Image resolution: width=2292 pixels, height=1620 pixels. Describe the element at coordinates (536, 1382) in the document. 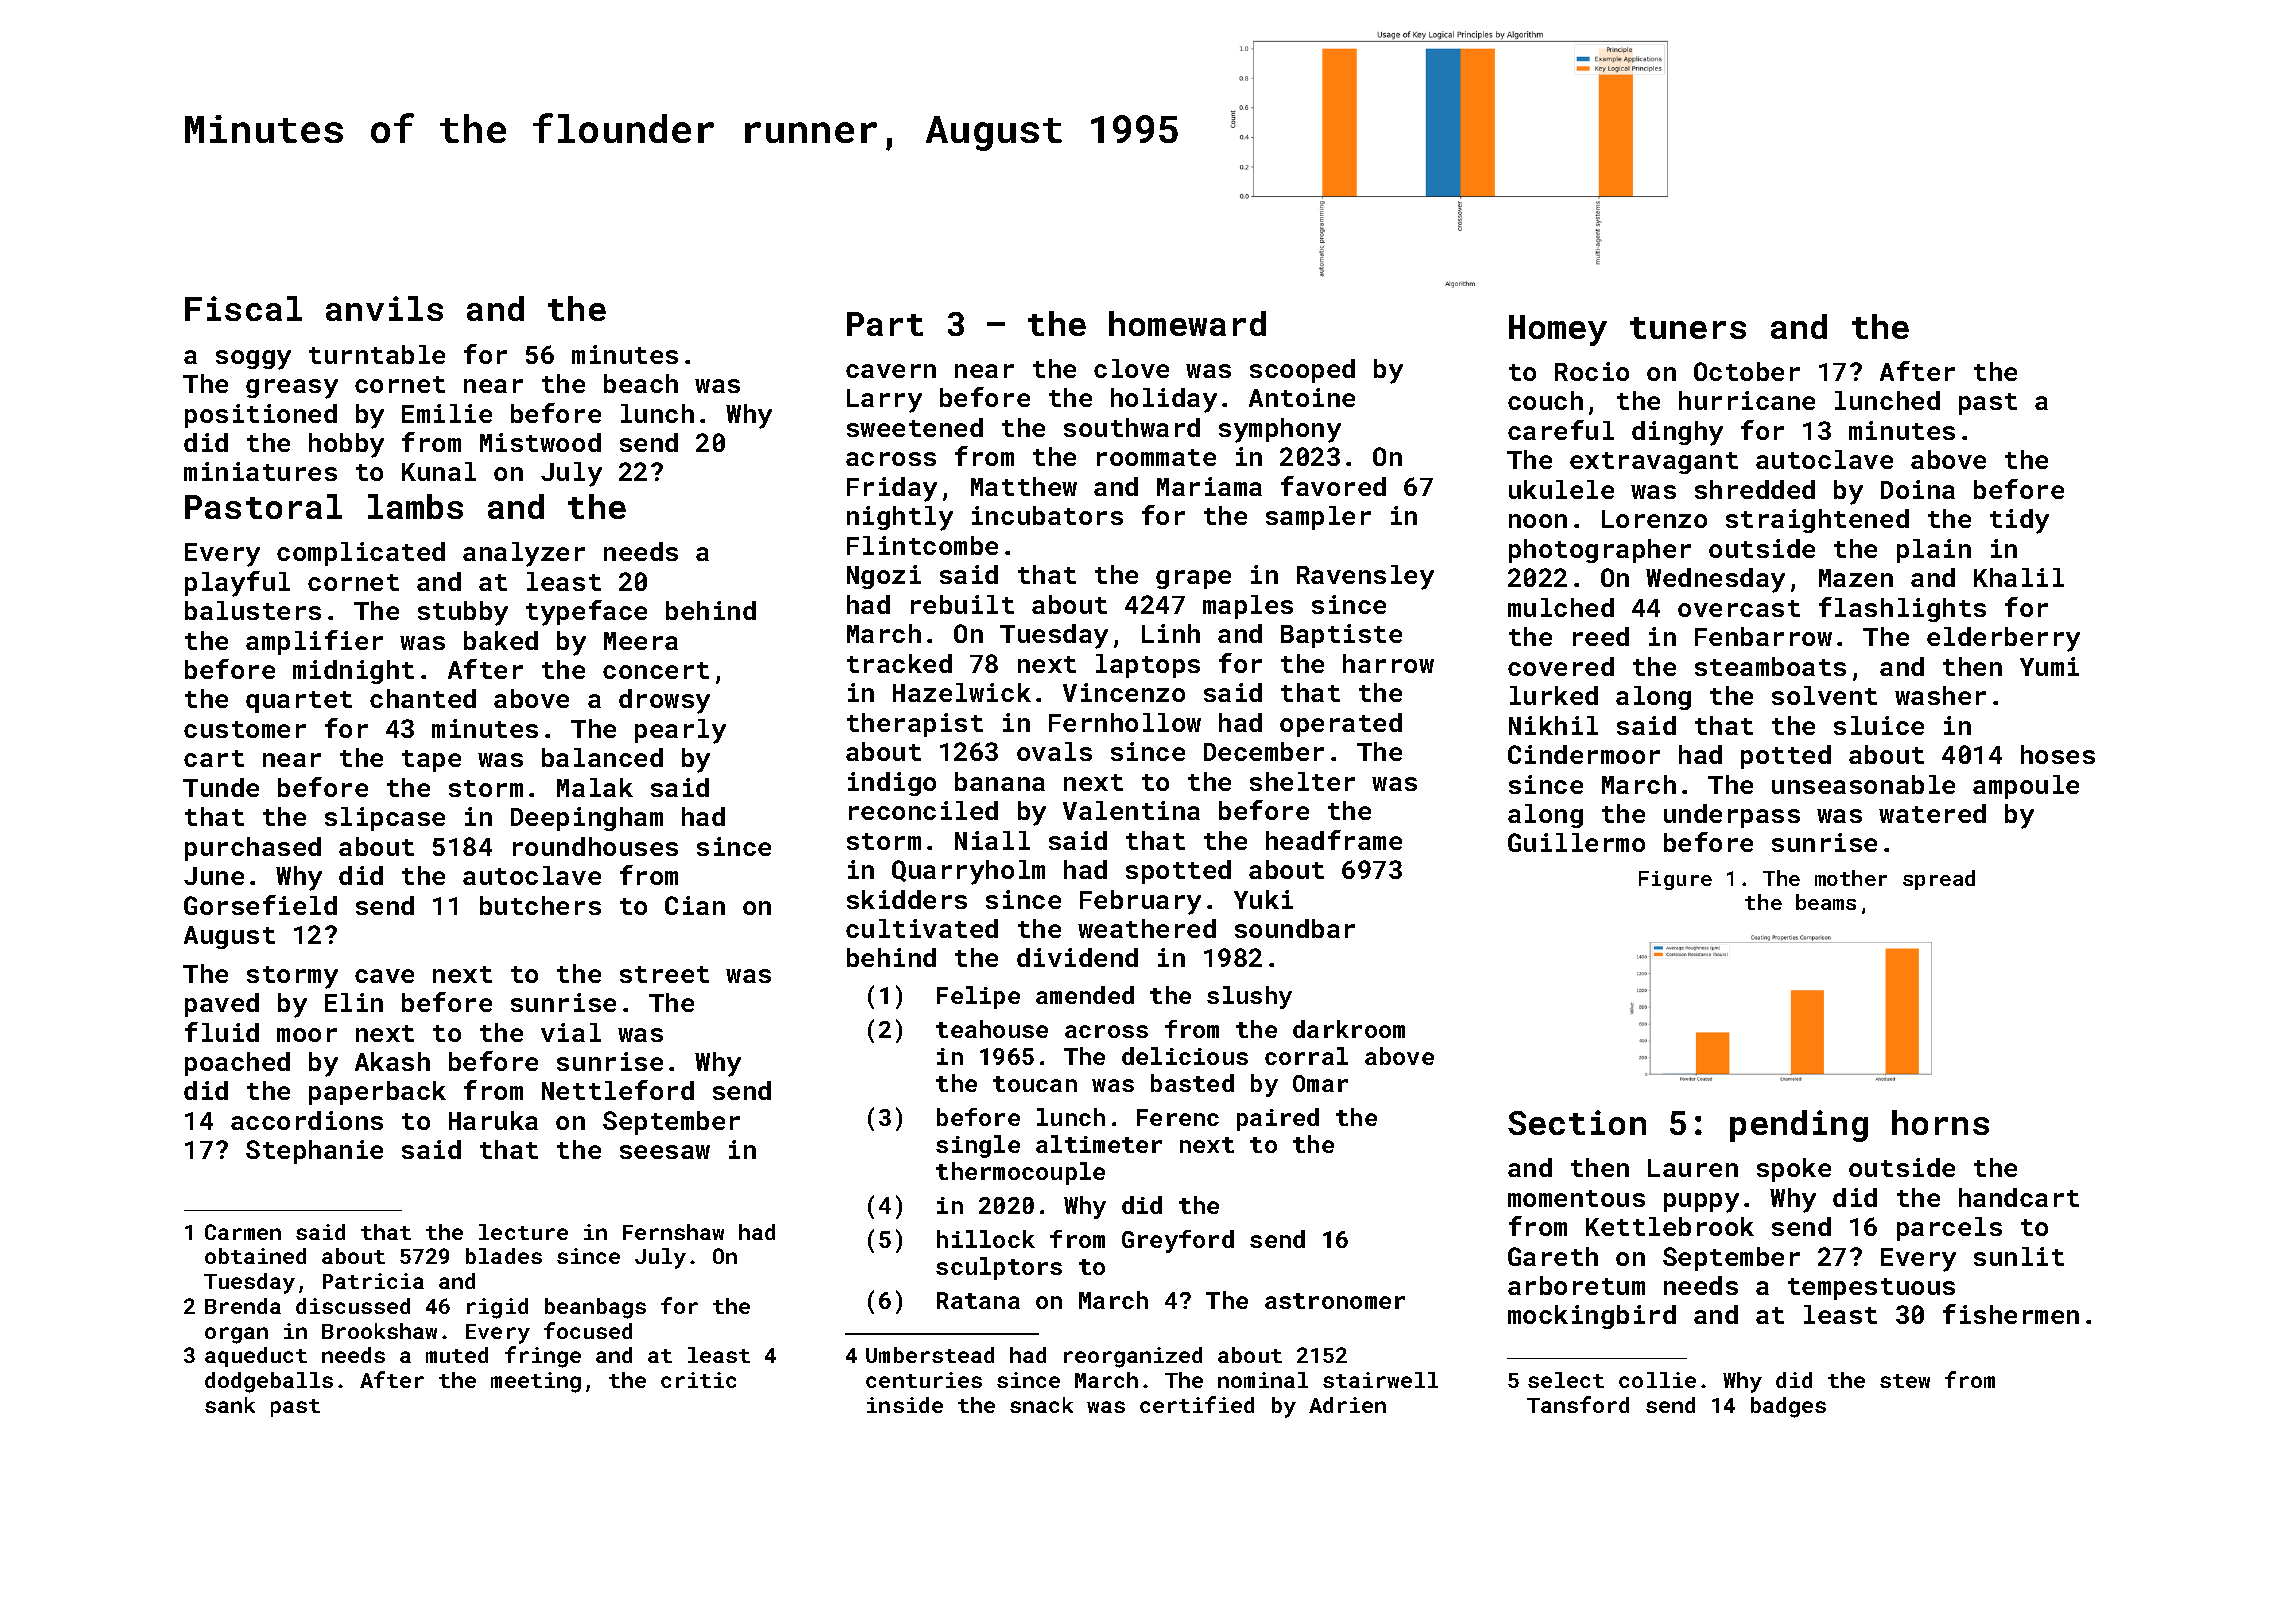

I see `meeting` at that location.
